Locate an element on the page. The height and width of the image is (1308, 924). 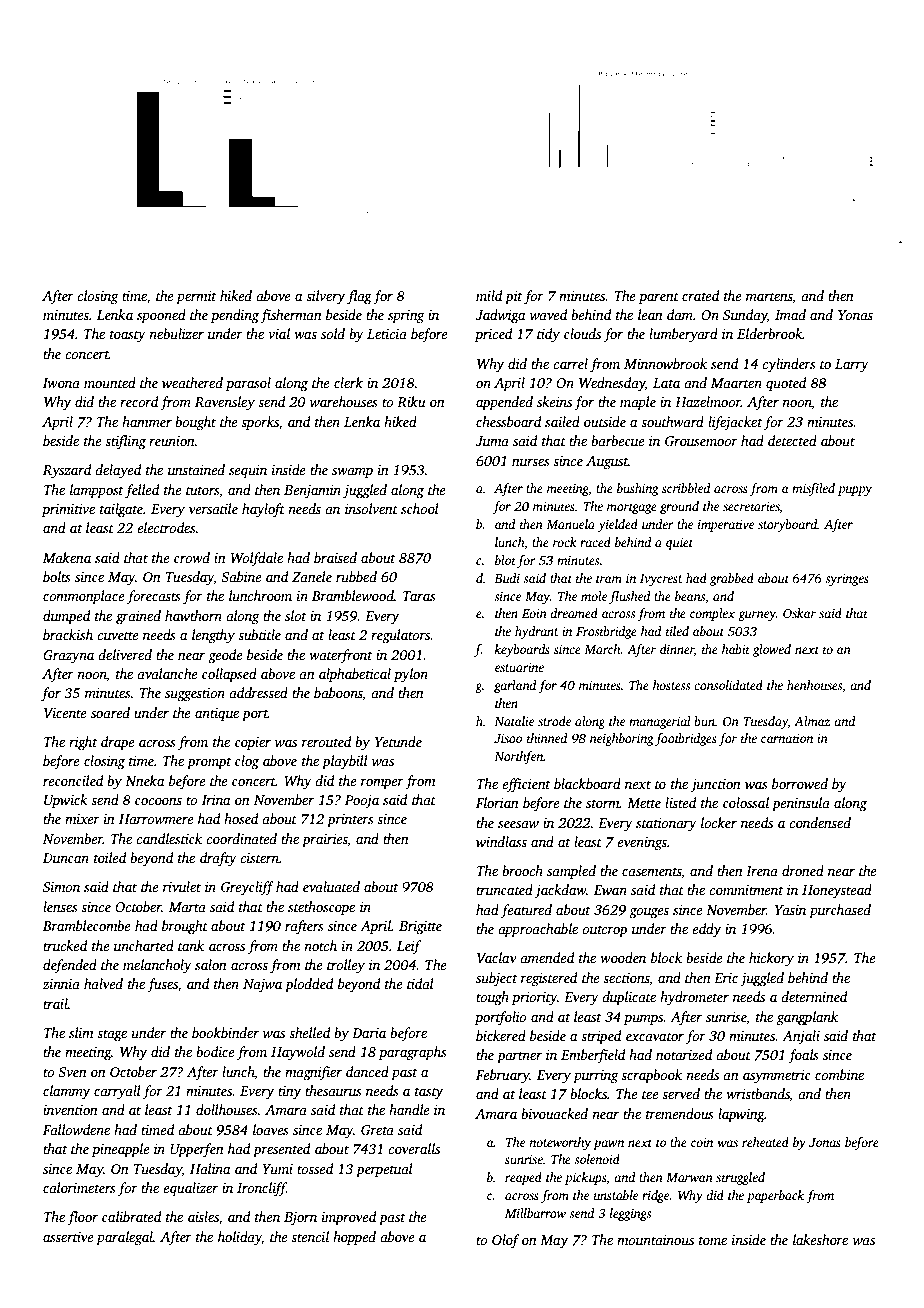
Honeystead is located at coordinates (837, 891).
